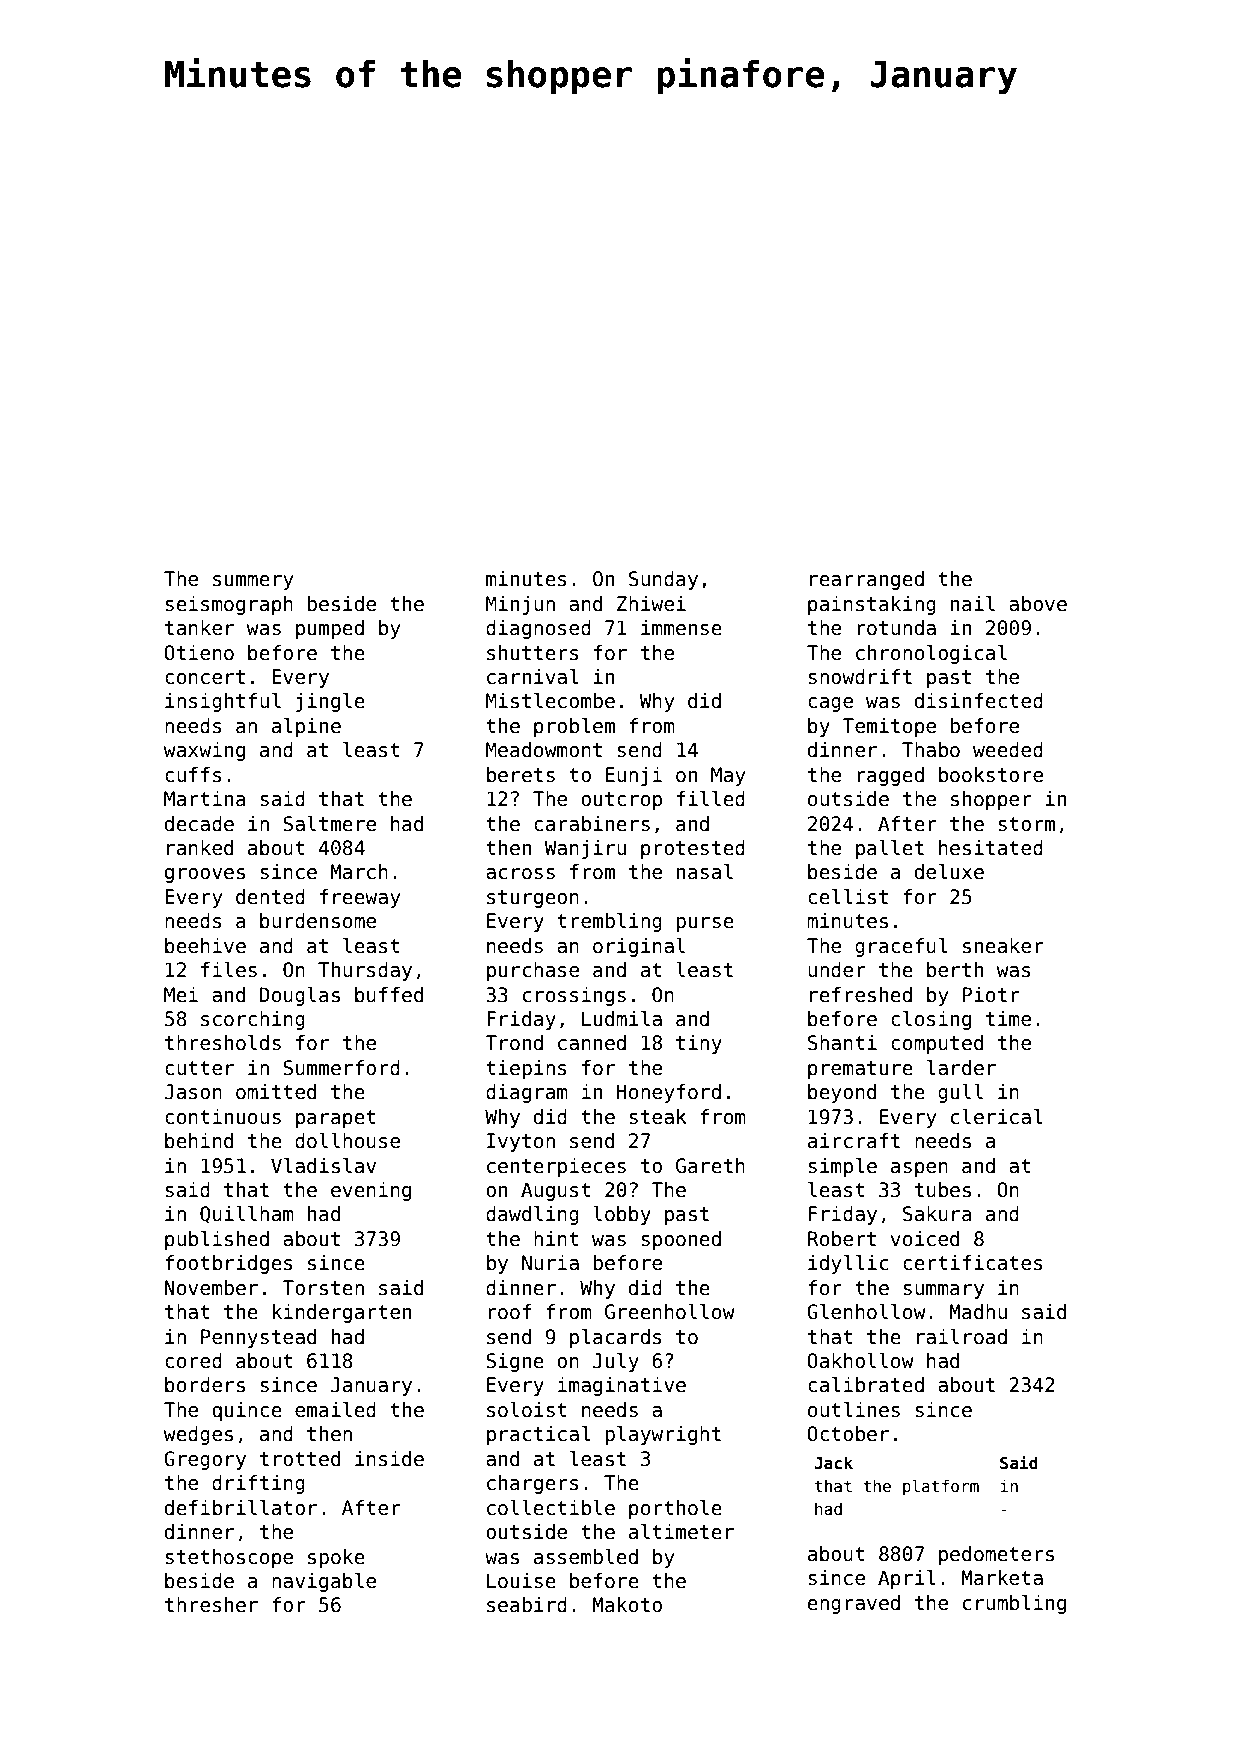 This screenshot has height=1746, width=1235. What do you see at coordinates (199, 1141) in the screenshot?
I see `behind` at bounding box center [199, 1141].
